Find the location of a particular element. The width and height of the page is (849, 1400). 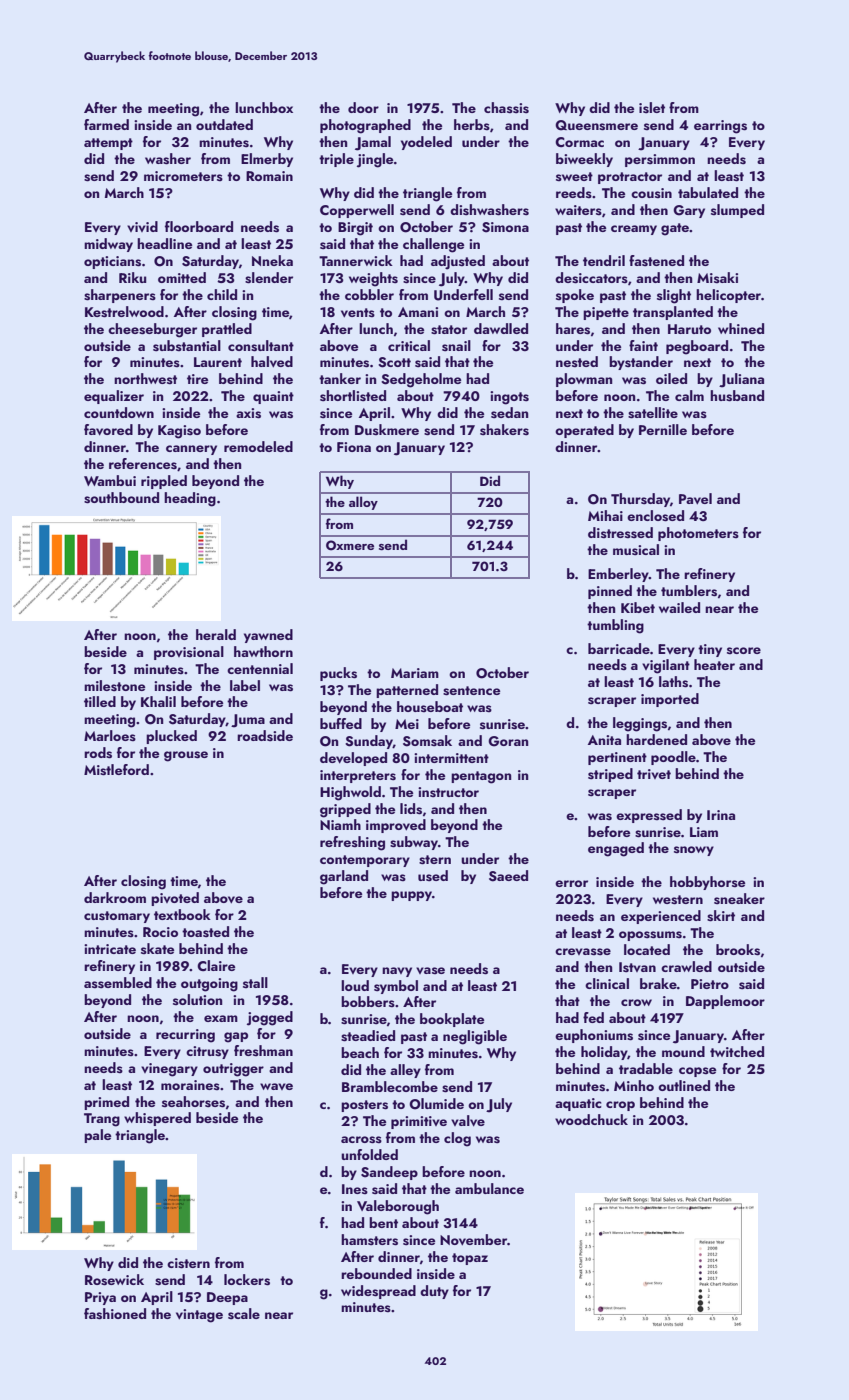

Mistleford is located at coordinates (116, 770).
